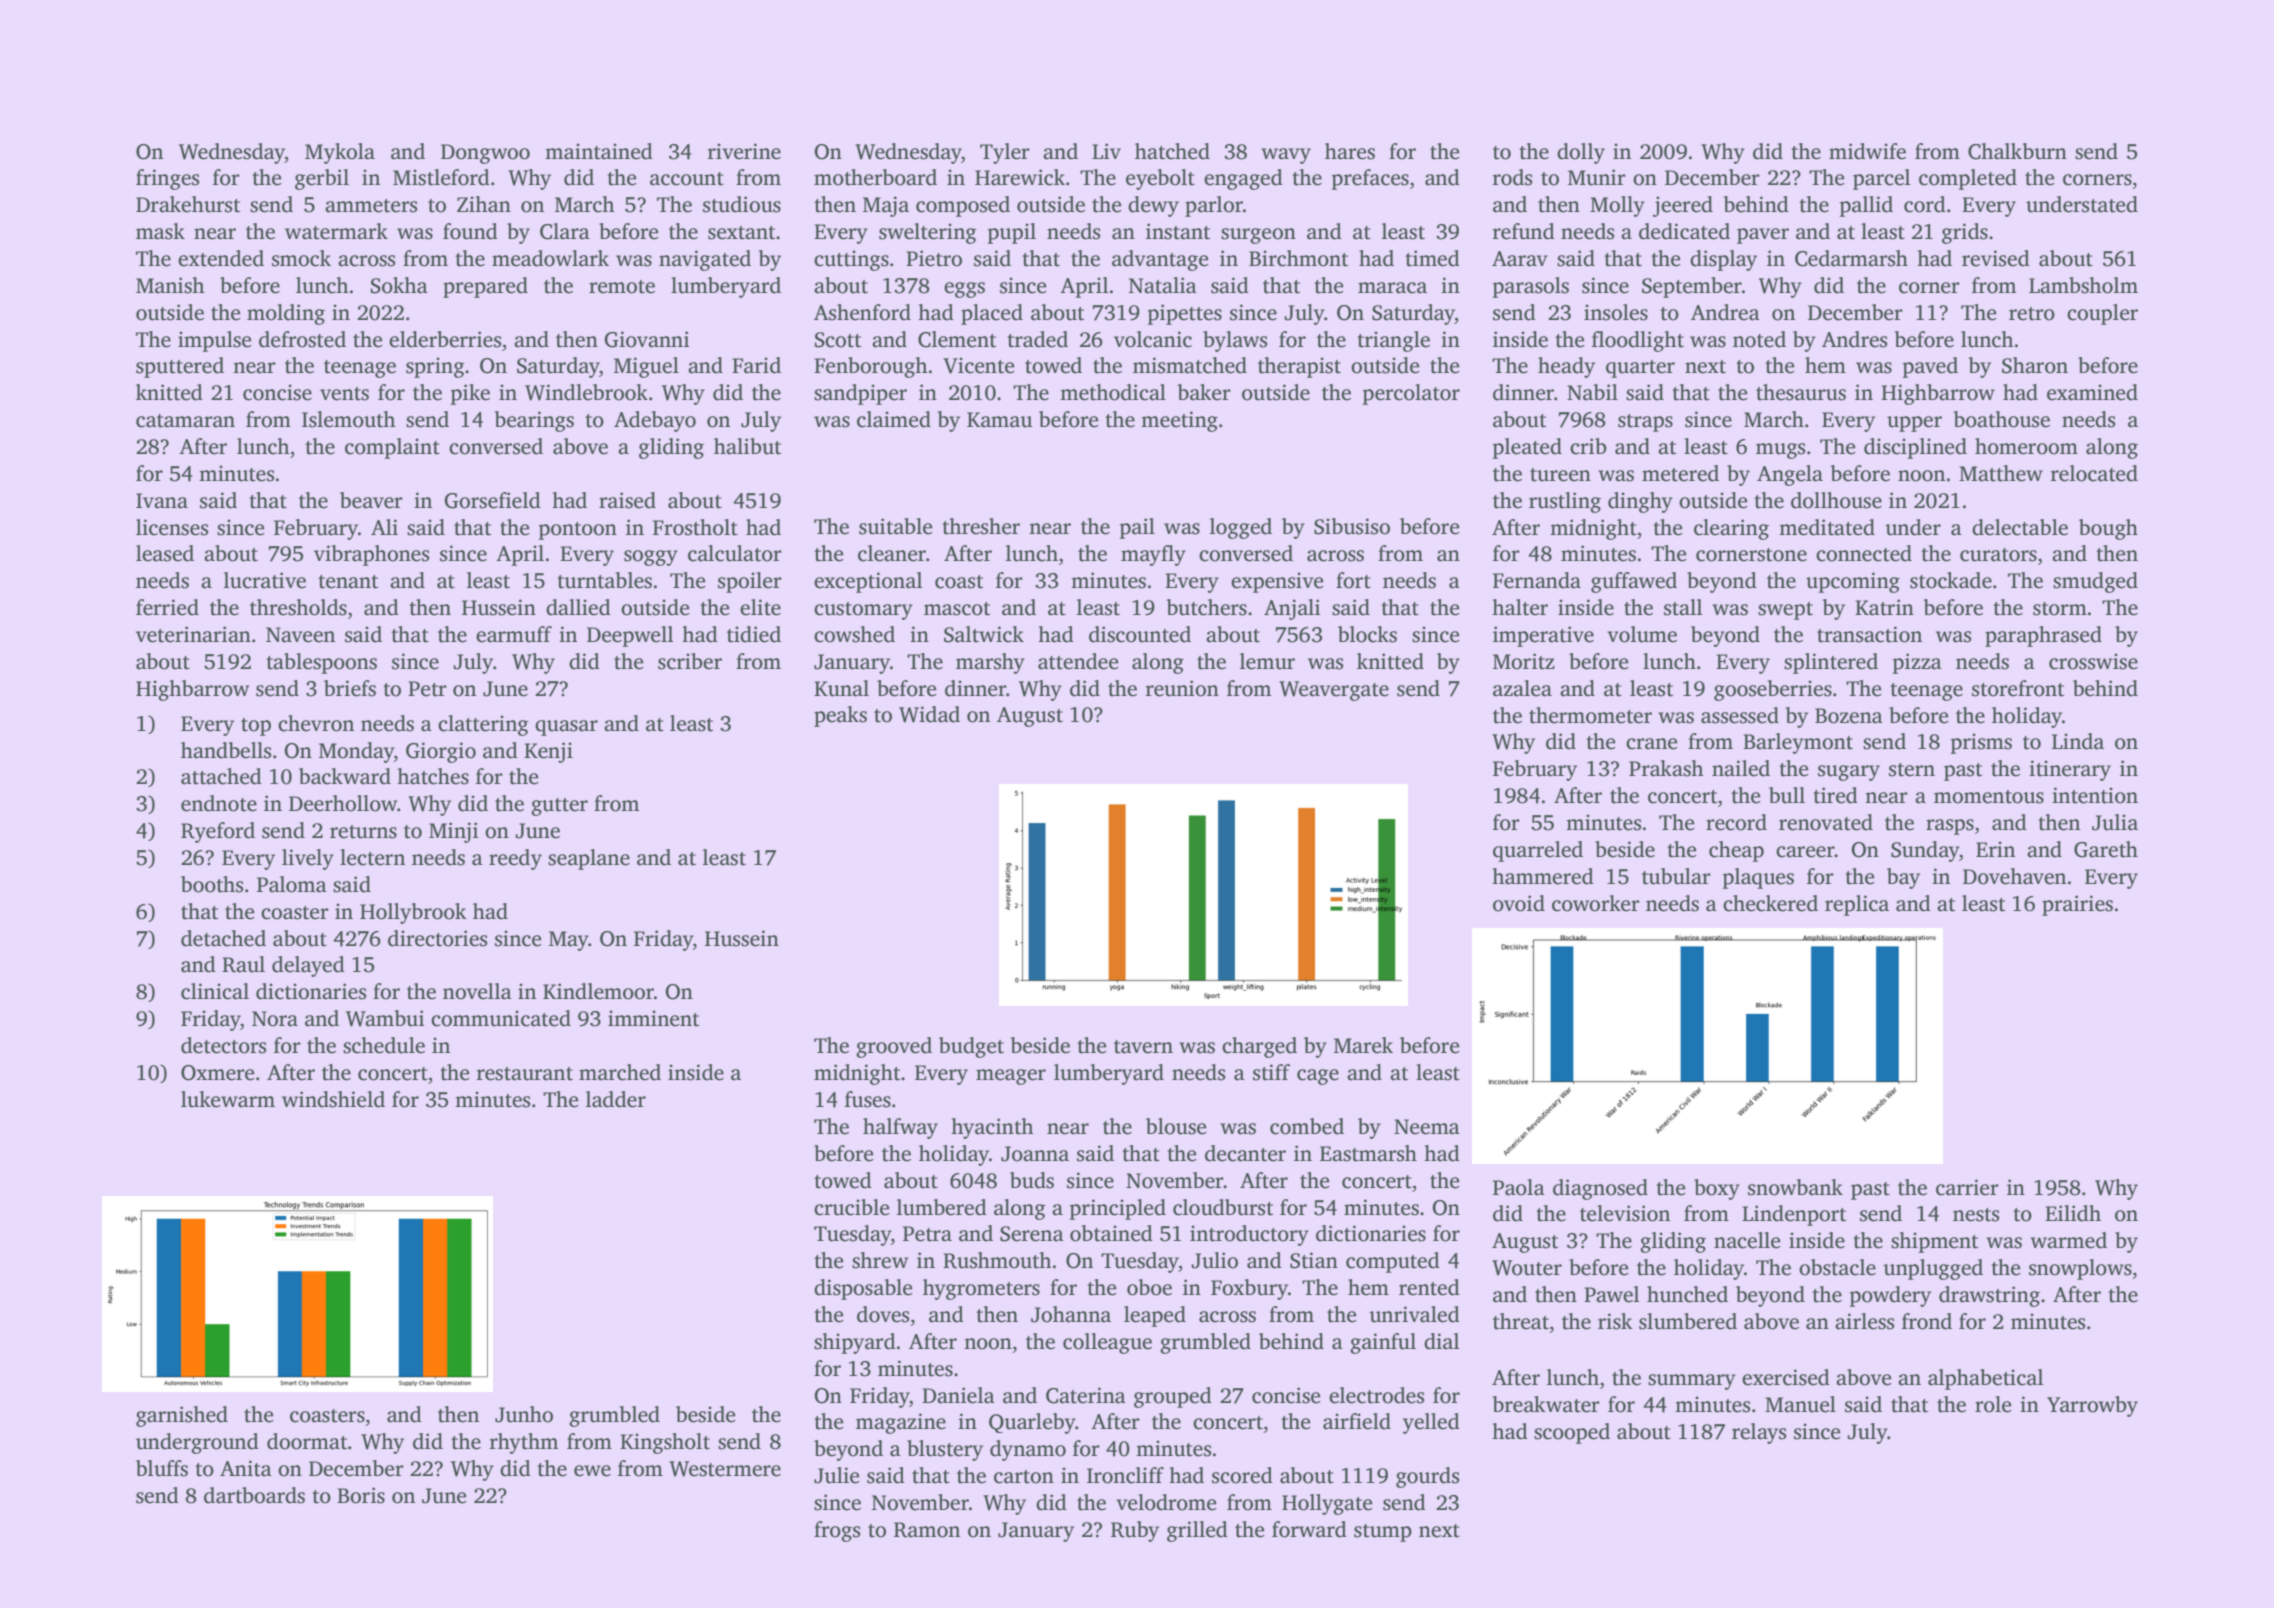 The width and height of the screenshot is (2274, 1608). I want to click on Ashenford, so click(862, 312).
